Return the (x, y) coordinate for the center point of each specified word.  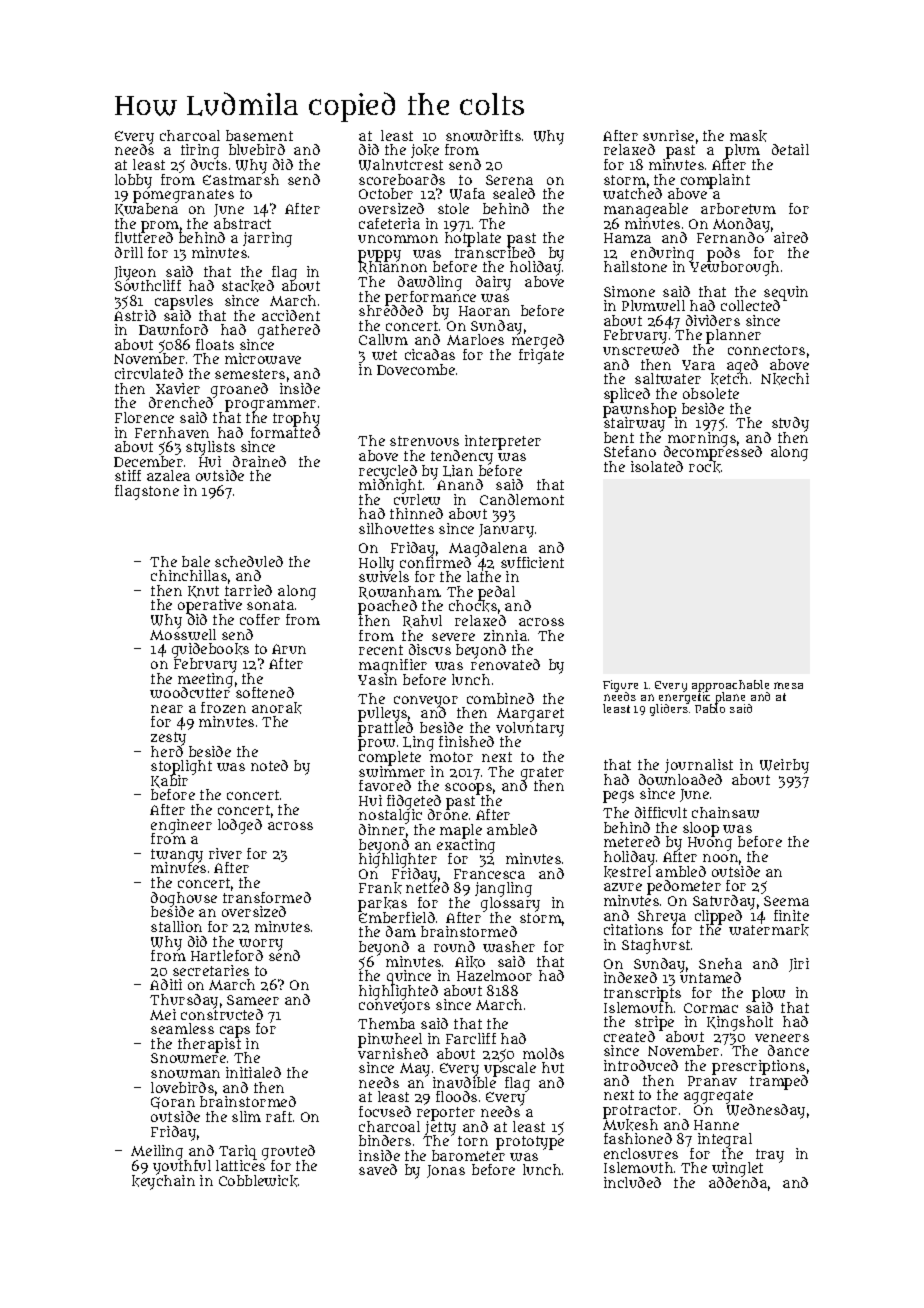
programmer (270, 406)
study (790, 424)
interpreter (503, 442)
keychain (163, 1182)
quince (409, 977)
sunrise (668, 135)
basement (259, 135)
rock (705, 467)
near (167, 709)
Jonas (446, 1171)
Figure (620, 686)
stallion (176, 926)
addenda (738, 1182)
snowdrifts (483, 135)
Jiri (799, 965)
